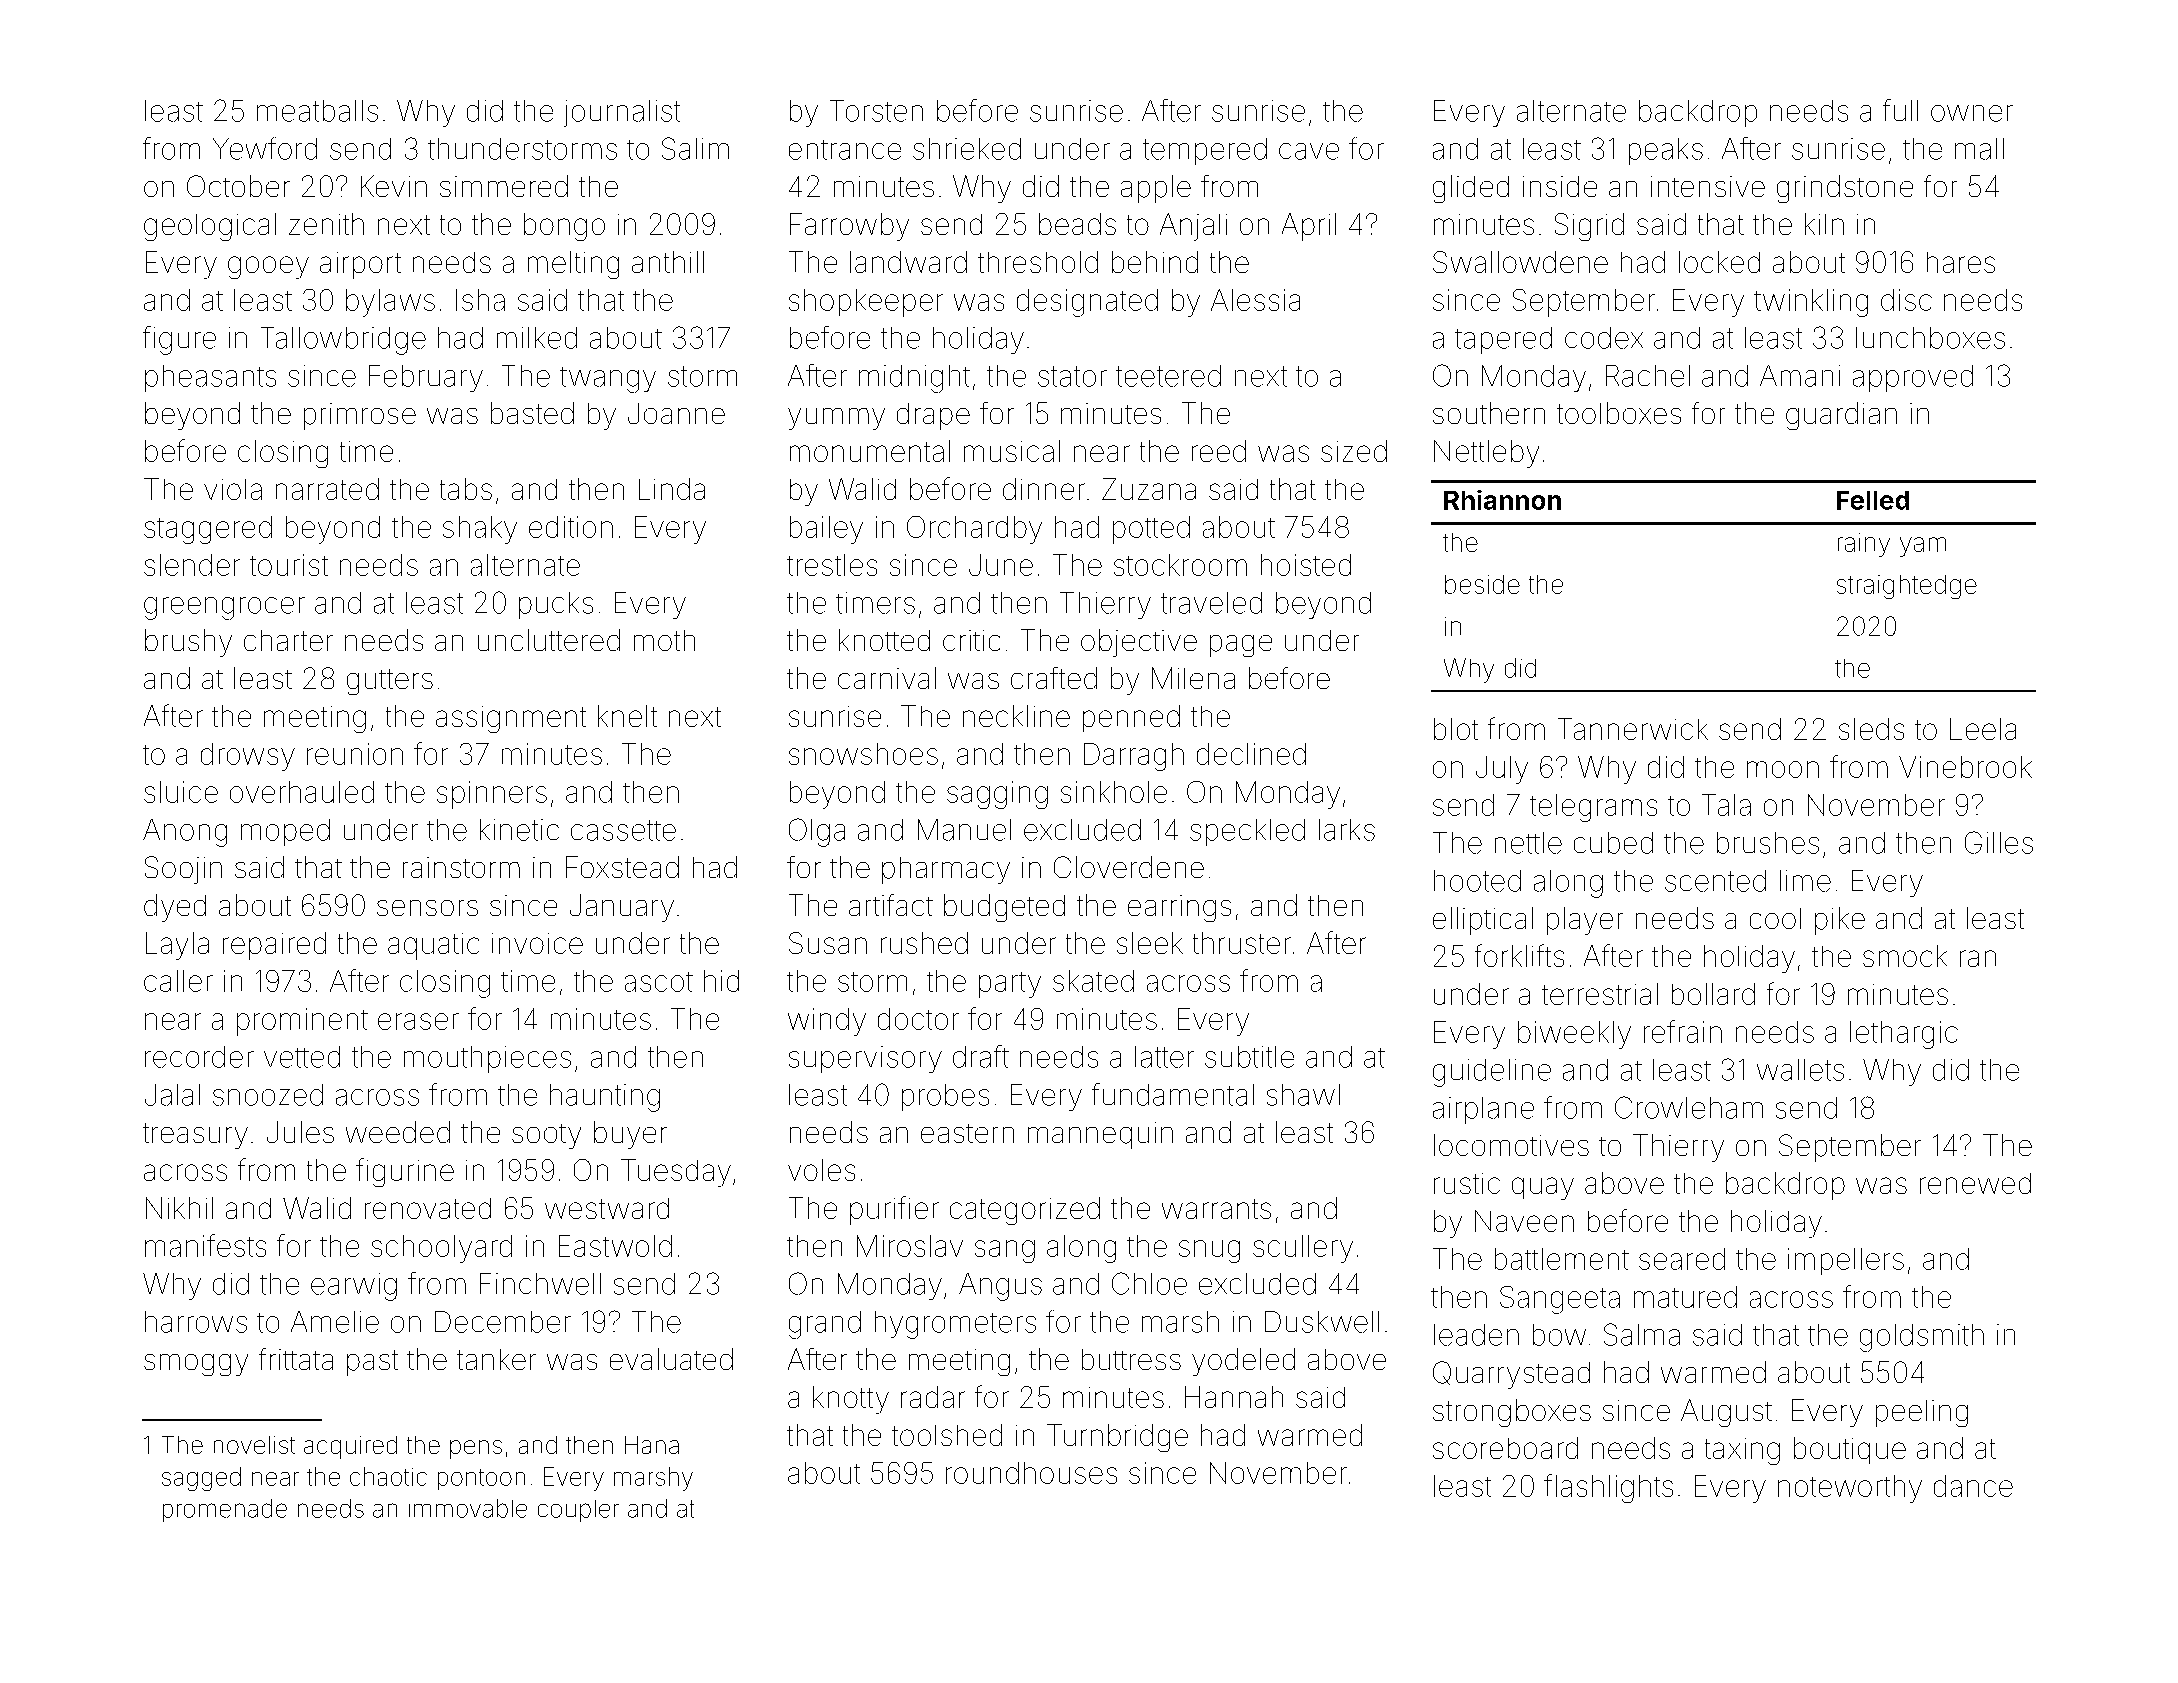  I want to click on weeded, so click(398, 1132).
